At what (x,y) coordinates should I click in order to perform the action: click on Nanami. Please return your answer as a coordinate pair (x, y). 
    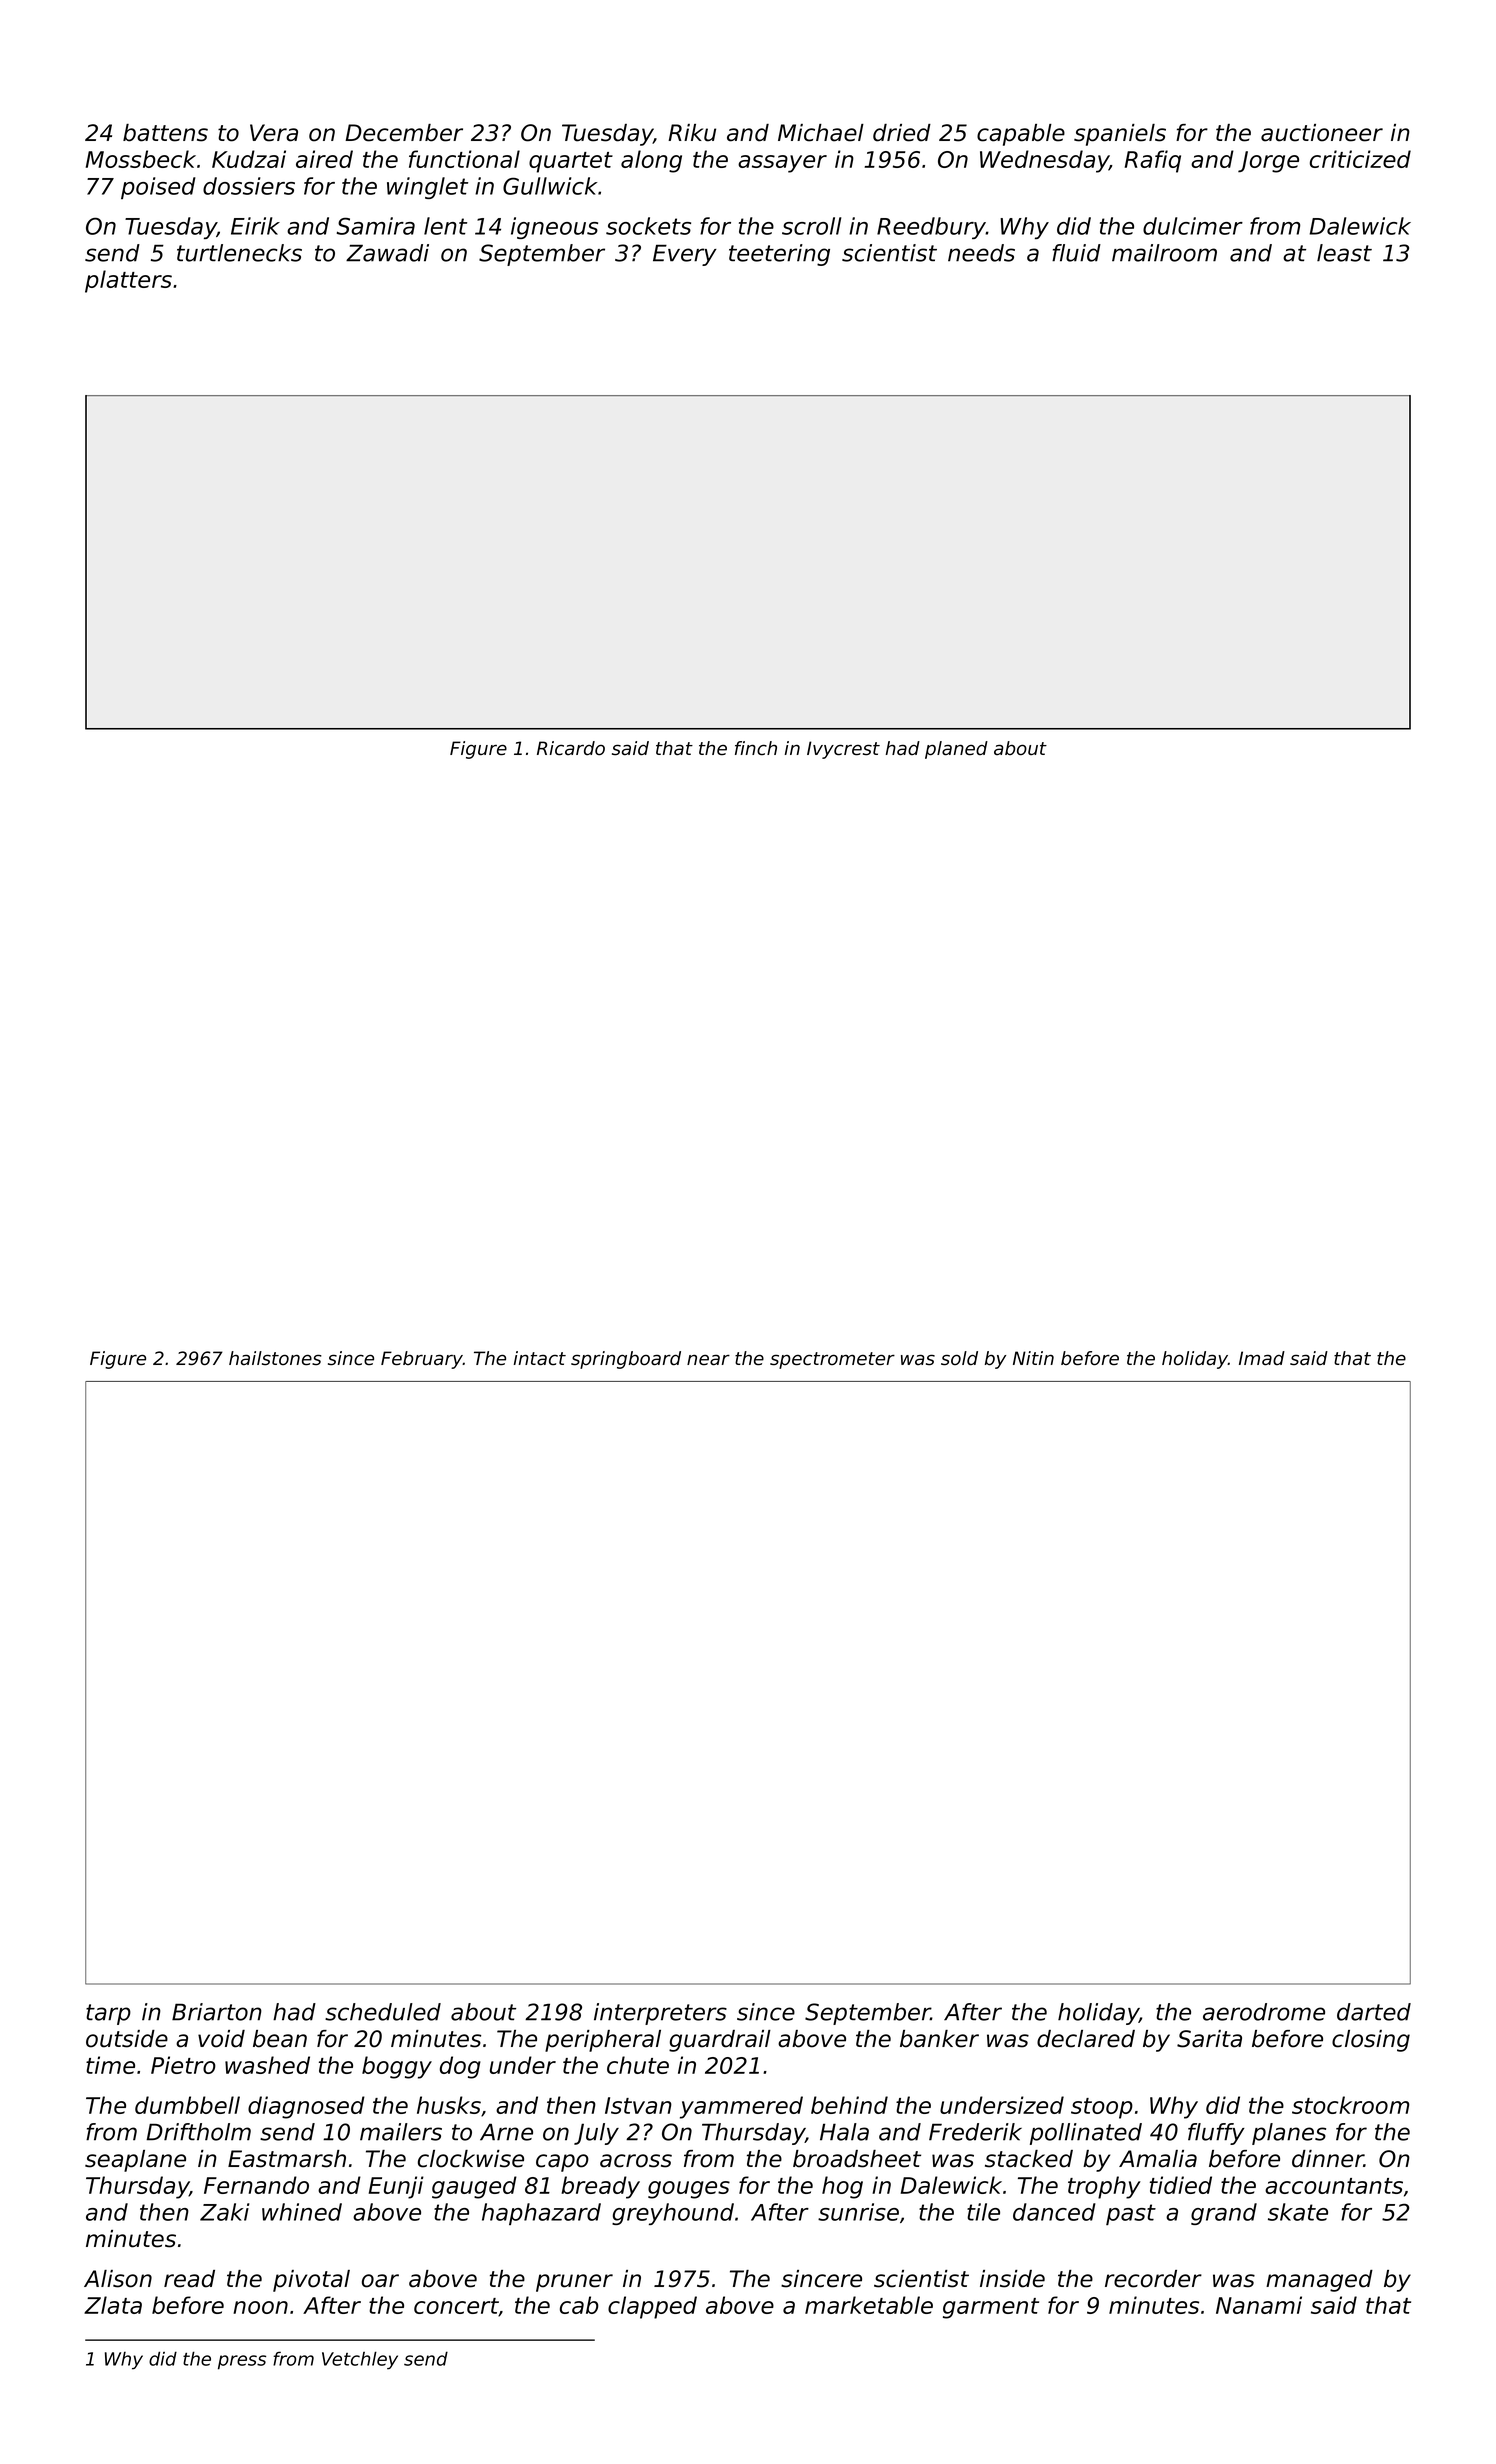
    Looking at the image, I should click on (1259, 2305).
